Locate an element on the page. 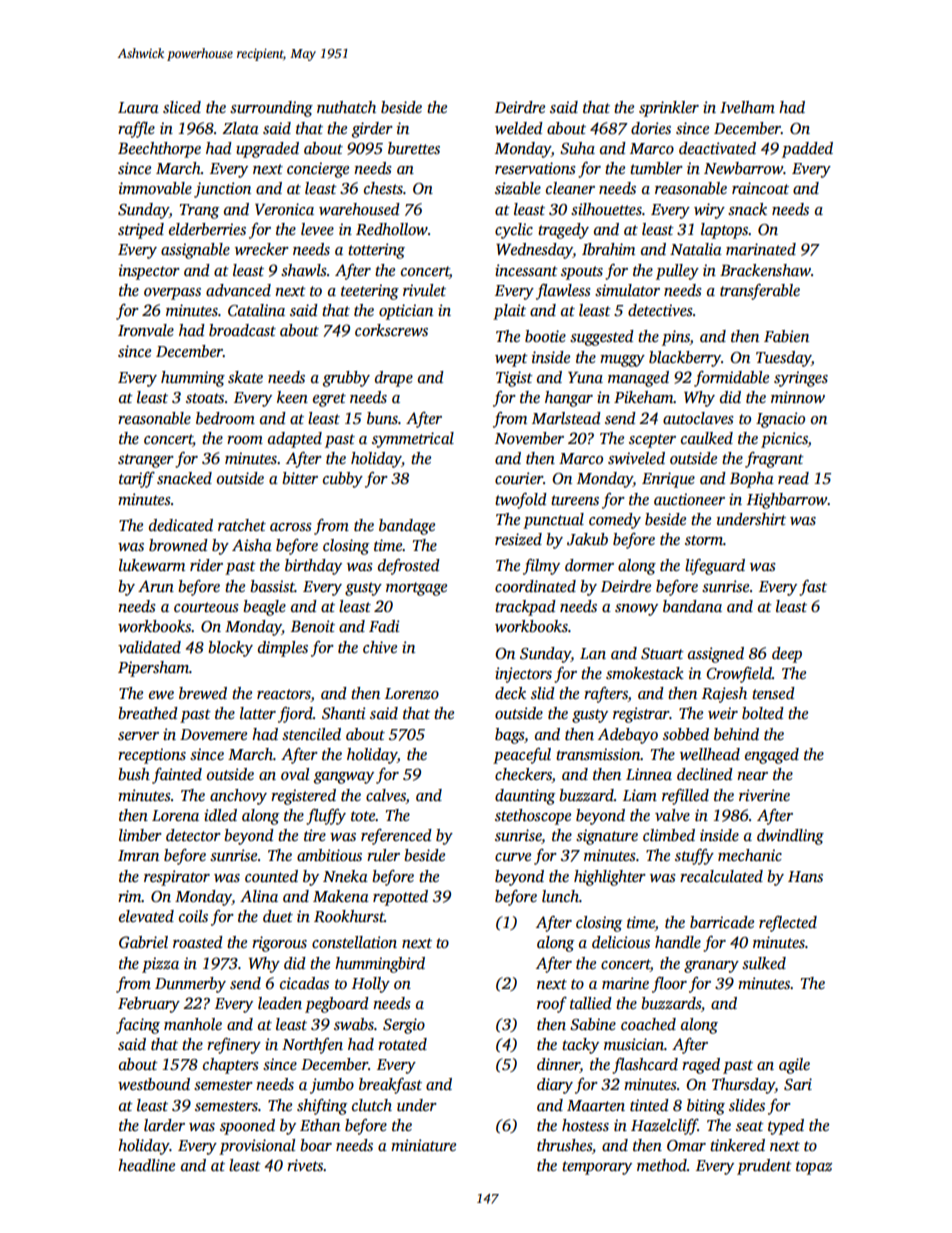 Image resolution: width=952 pixels, height=1233 pixels. sprinkler is located at coordinates (669, 109).
